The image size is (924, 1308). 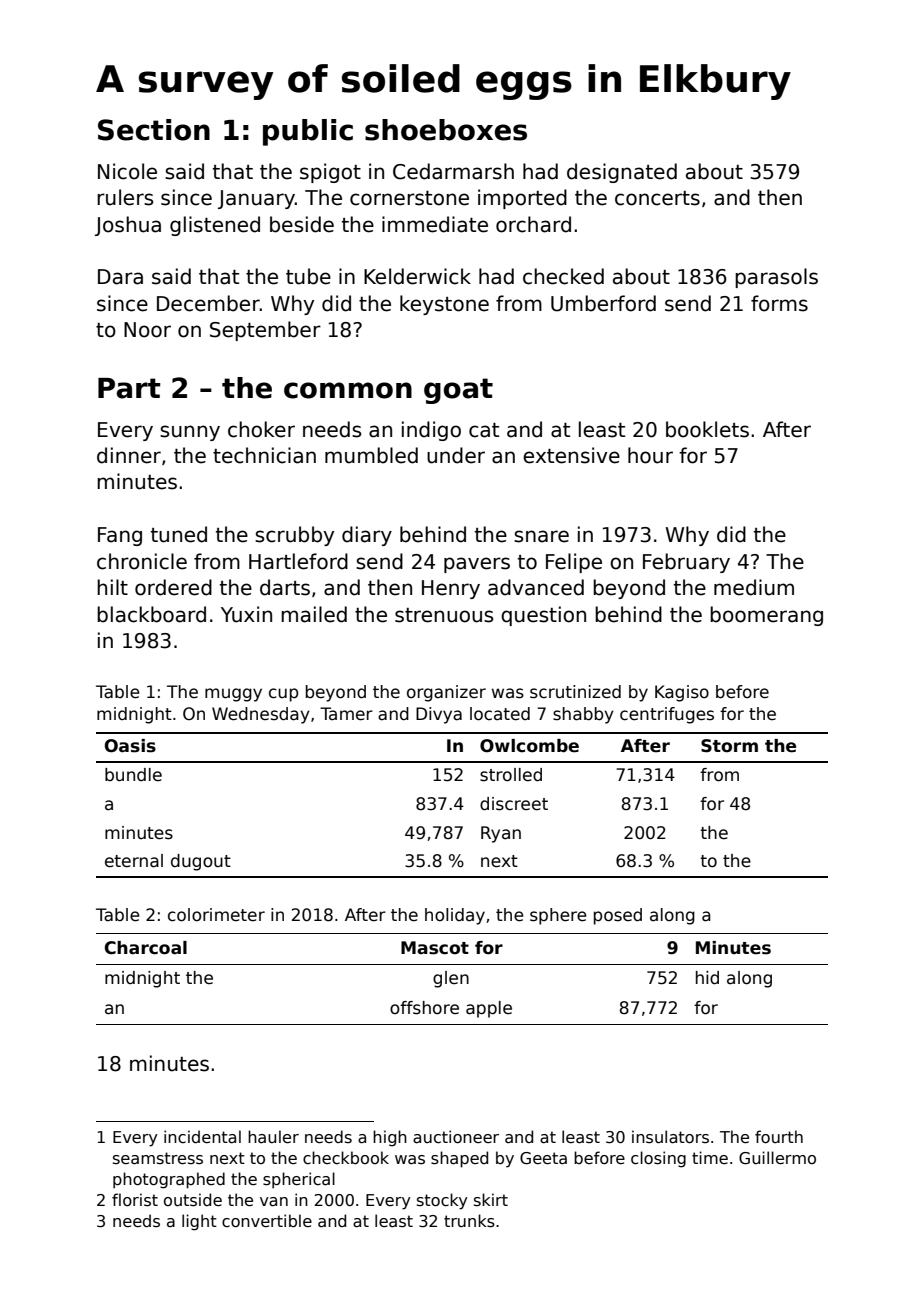 I want to click on hid, so click(x=707, y=978).
